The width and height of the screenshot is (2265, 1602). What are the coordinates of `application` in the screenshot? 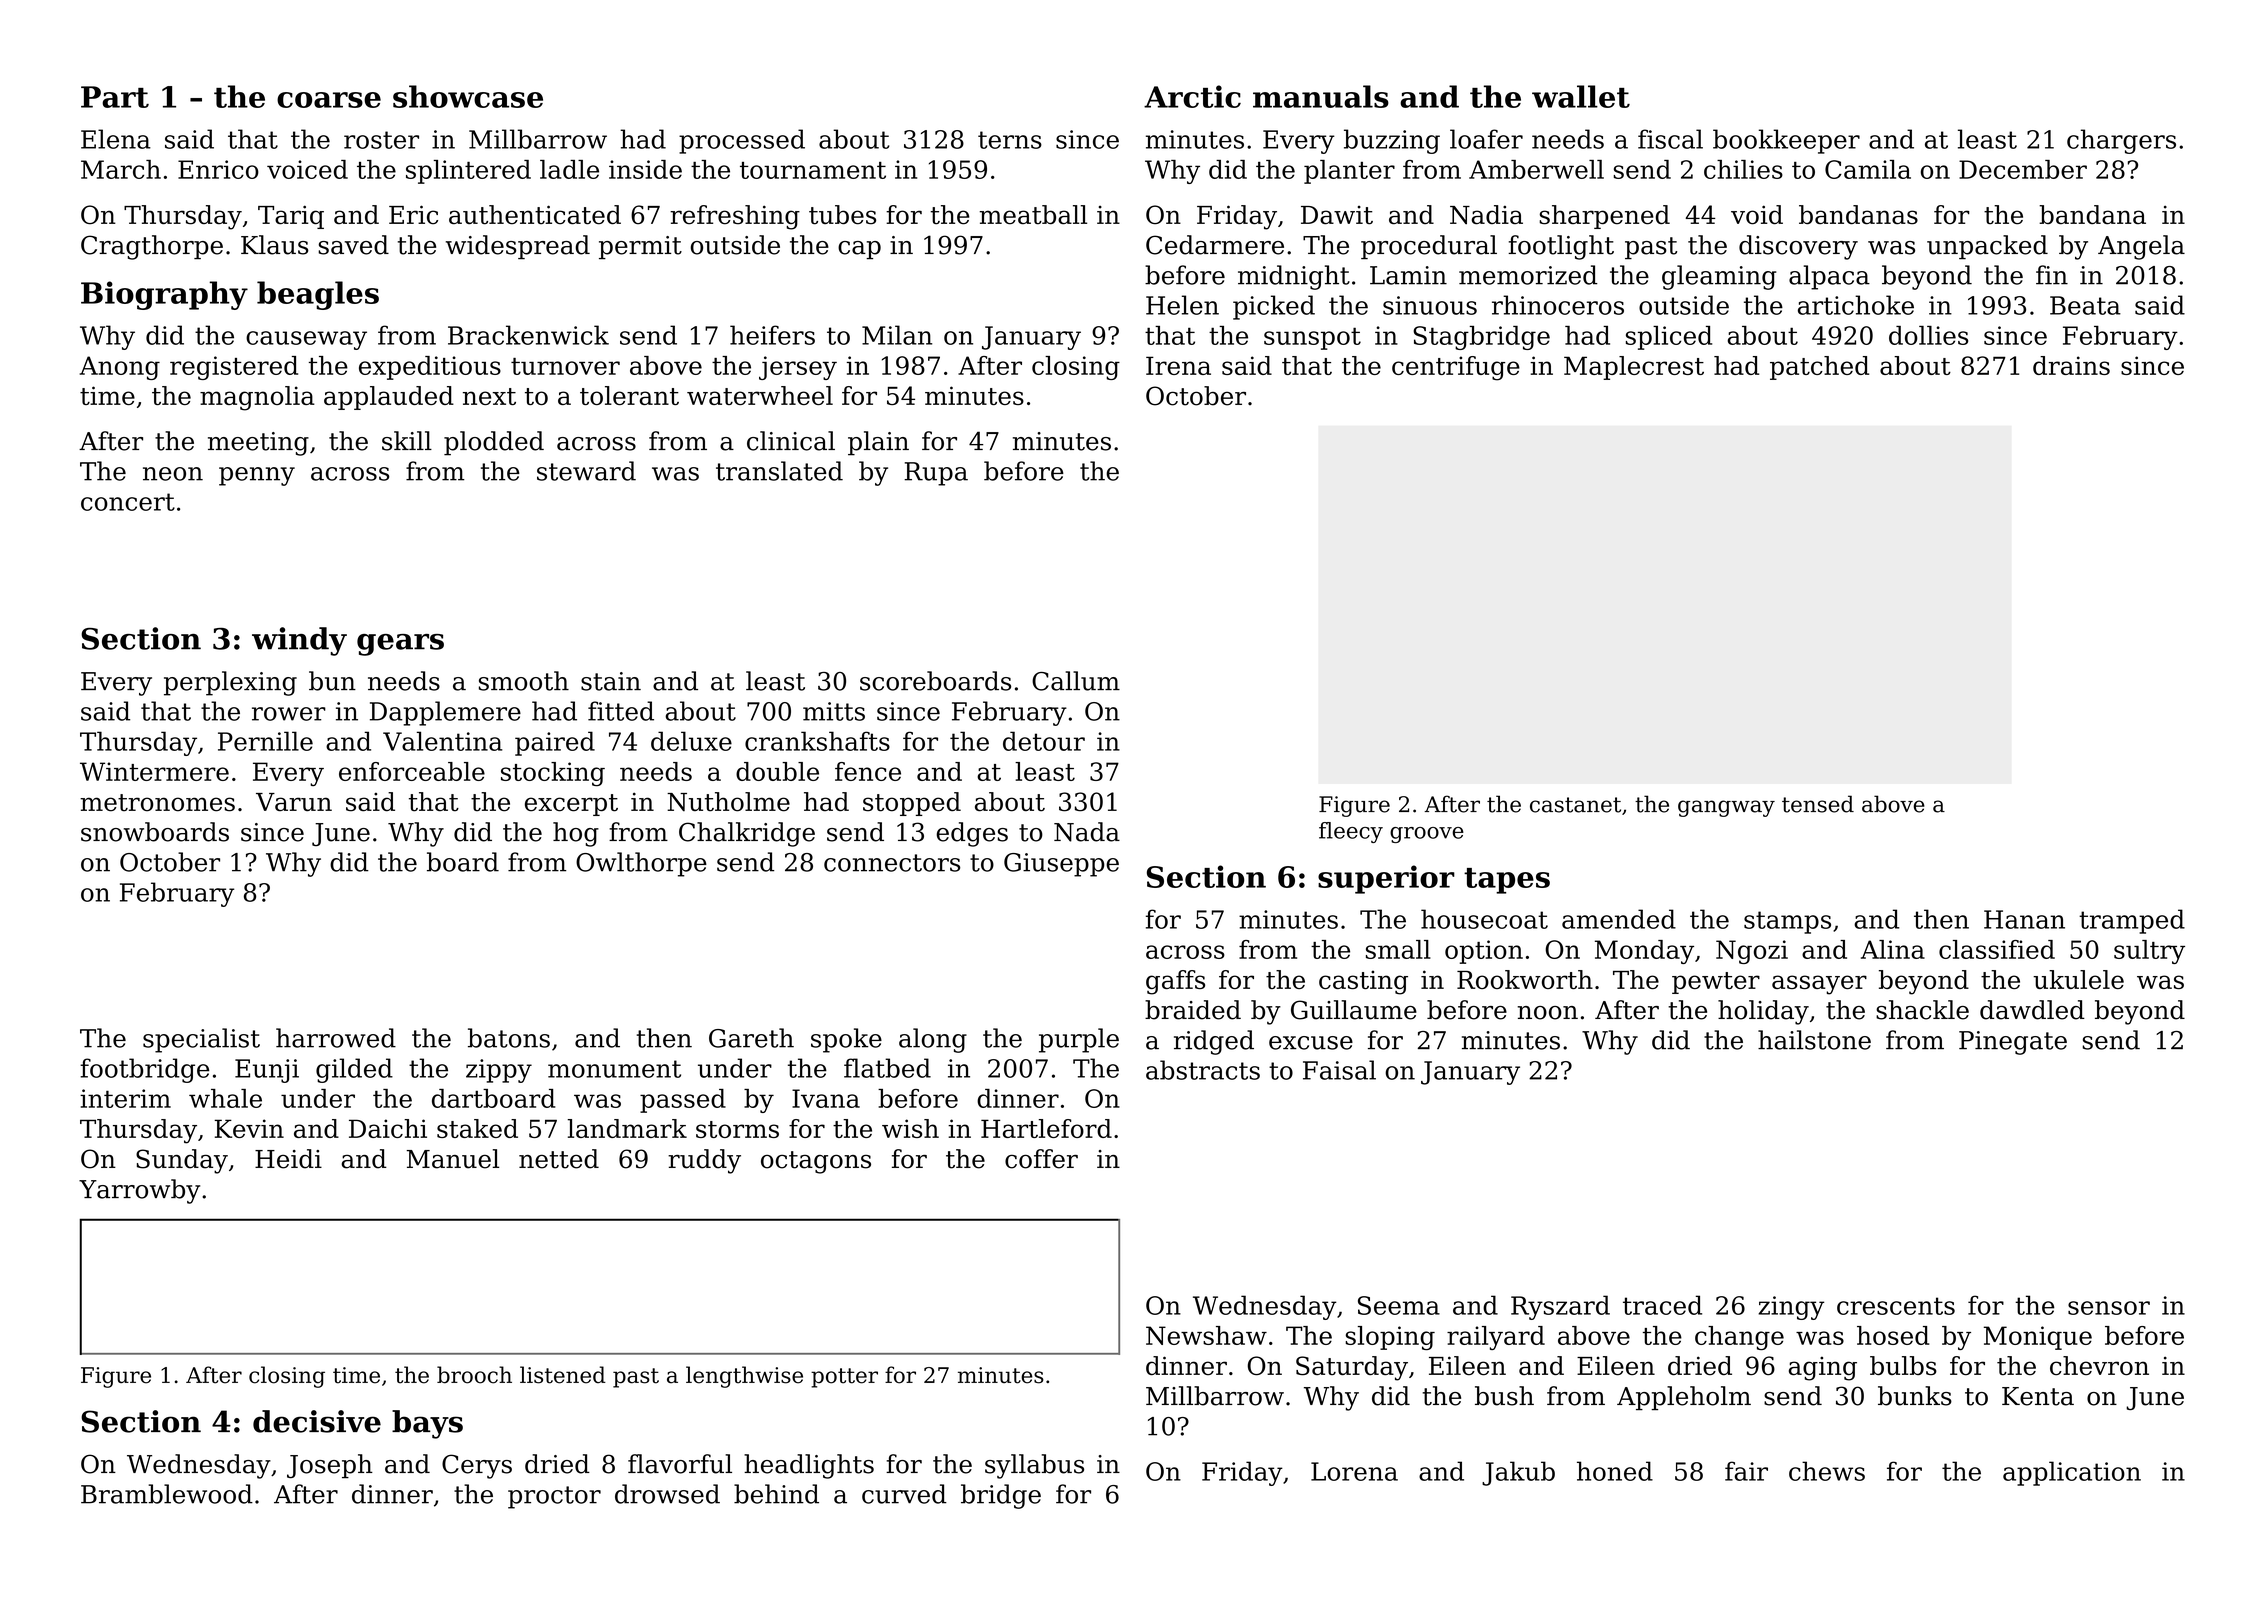 It's located at (2072, 1473).
